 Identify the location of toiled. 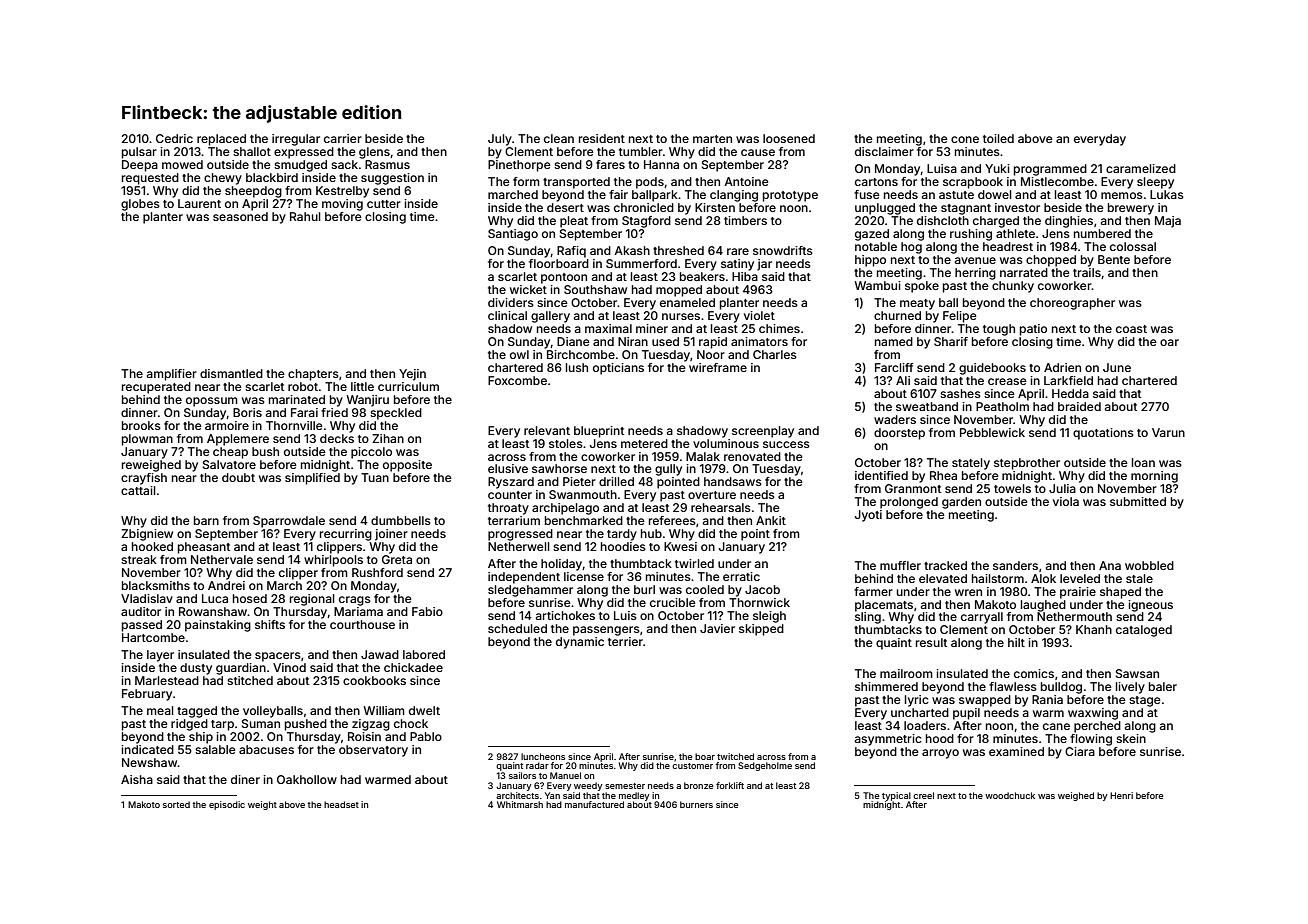
(998, 138).
